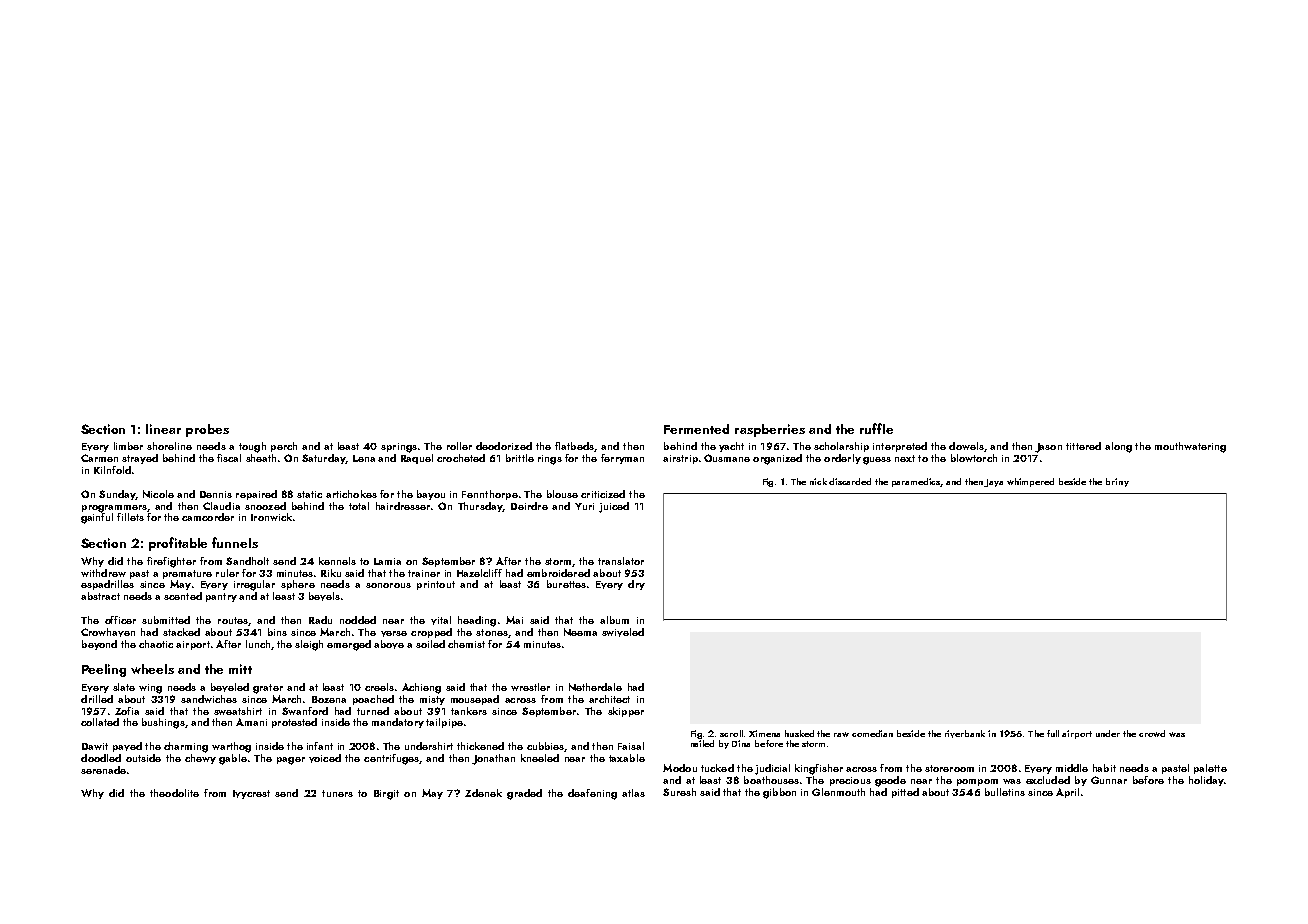 This screenshot has width=1308, height=924. What do you see at coordinates (614, 507) in the screenshot?
I see `juiced` at bounding box center [614, 507].
